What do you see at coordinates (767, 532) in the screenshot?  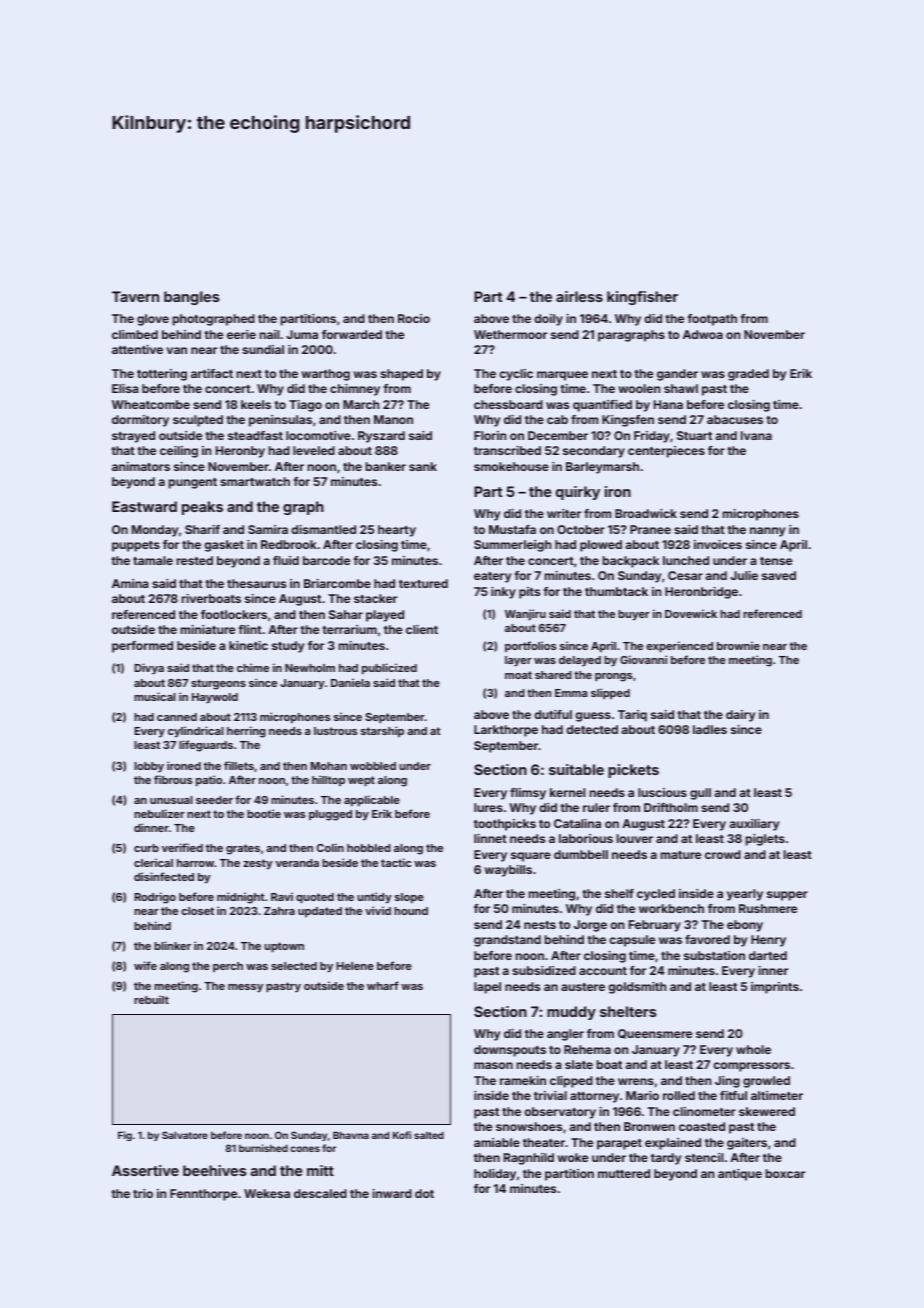 I see `nanny` at bounding box center [767, 532].
